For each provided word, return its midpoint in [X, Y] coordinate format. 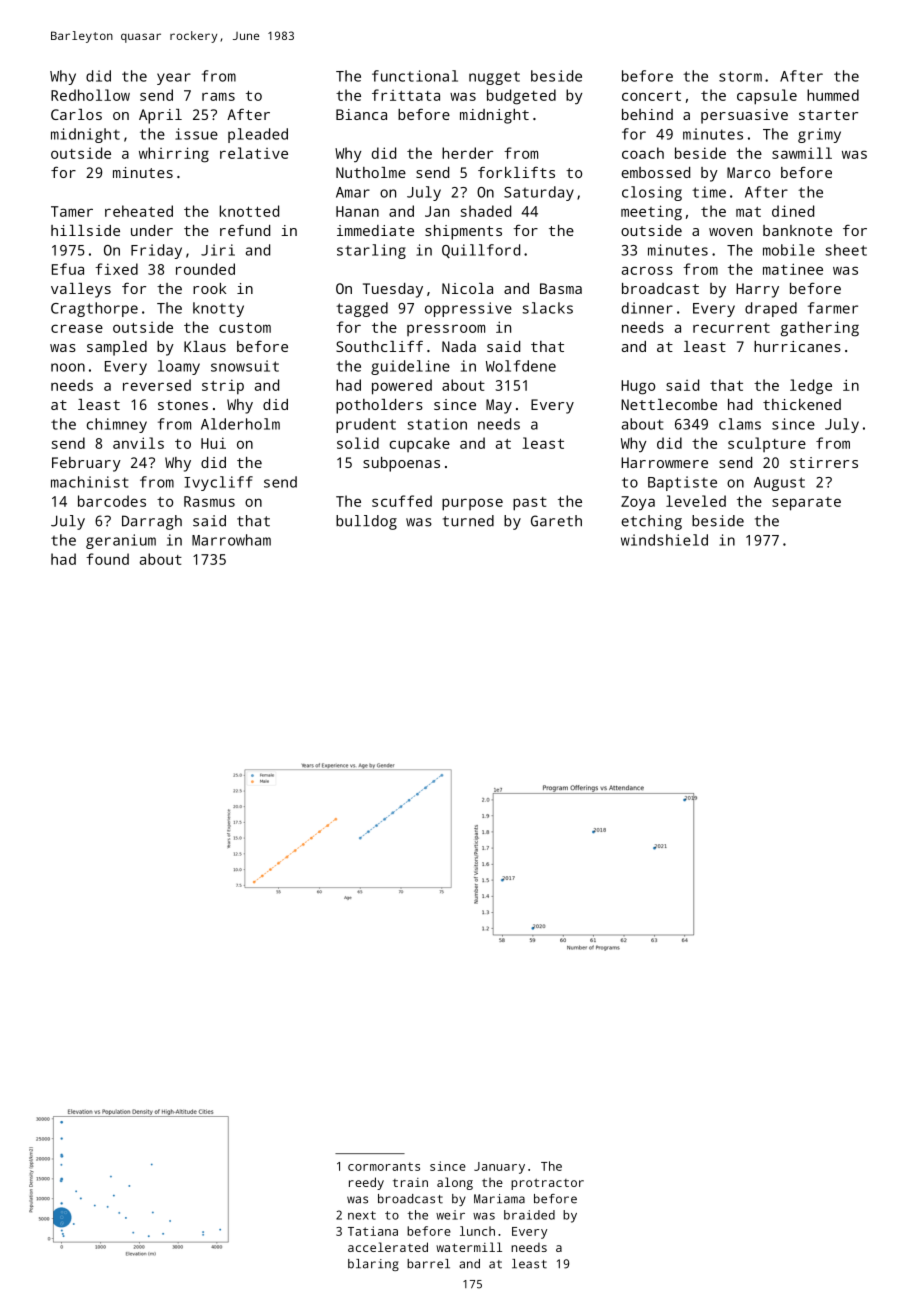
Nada [459, 346]
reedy [366, 1183]
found [107, 559]
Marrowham [231, 540]
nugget [494, 78]
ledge [811, 387]
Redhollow [90, 95]
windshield [664, 540]
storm [740, 76]
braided [529, 1215]
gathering [820, 329]
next [362, 1215]
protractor [547, 1184]
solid [358, 443]
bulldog [366, 522]
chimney [117, 425]
